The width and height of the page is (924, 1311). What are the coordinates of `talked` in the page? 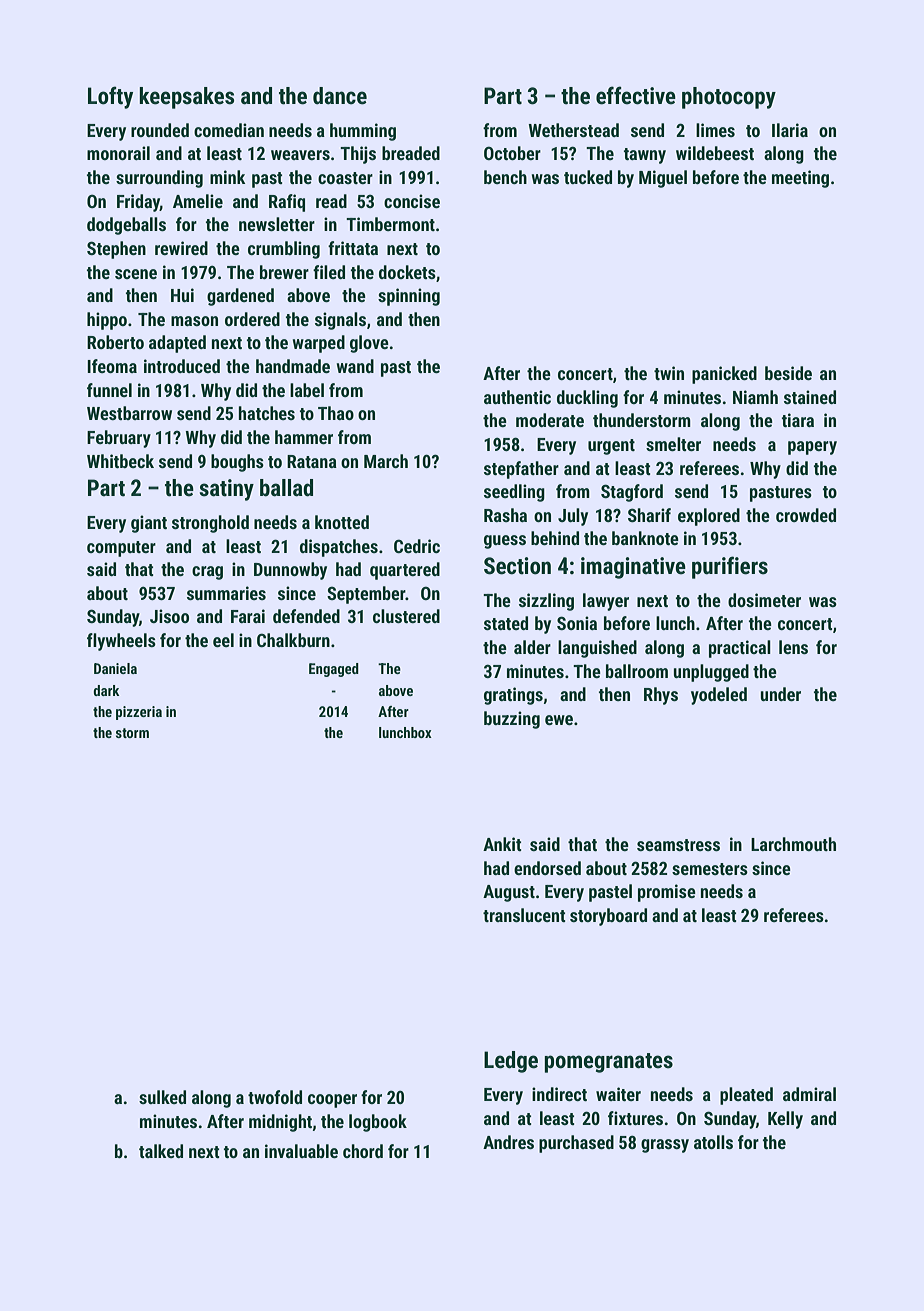 It's located at (161, 1151).
